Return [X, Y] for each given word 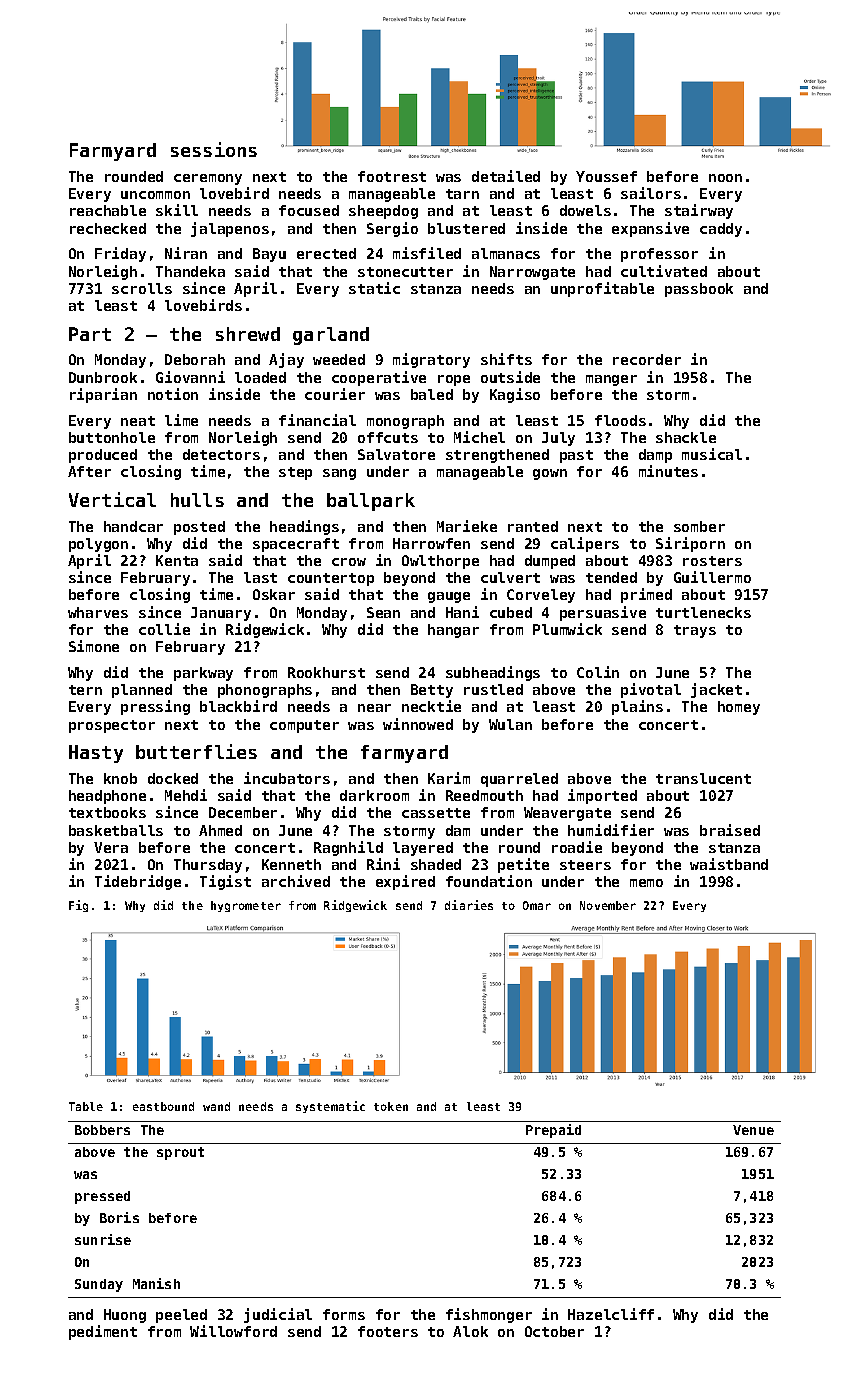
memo [646, 883]
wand [216, 1106]
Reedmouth [484, 795]
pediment [103, 1332]
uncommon [155, 195]
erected [326, 253]
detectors [221, 454]
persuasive [603, 613]
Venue [753, 1130]
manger [611, 380]
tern [85, 690]
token [391, 1106]
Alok [470, 1331]
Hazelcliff [611, 1314]
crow [349, 562]
